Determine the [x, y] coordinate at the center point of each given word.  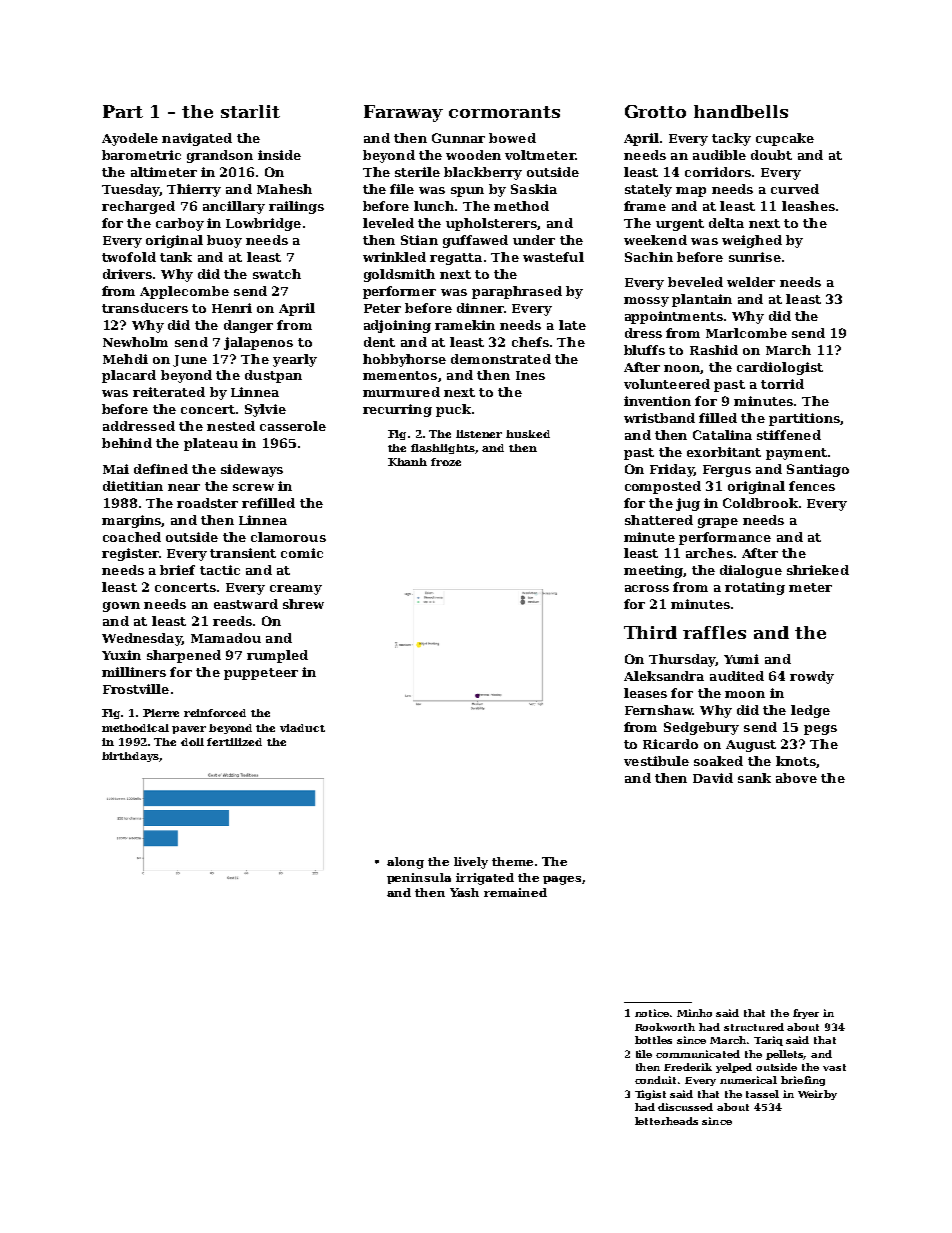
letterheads [666, 1121]
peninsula [419, 878]
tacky [731, 139]
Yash [464, 892]
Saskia [534, 189]
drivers [127, 274]
